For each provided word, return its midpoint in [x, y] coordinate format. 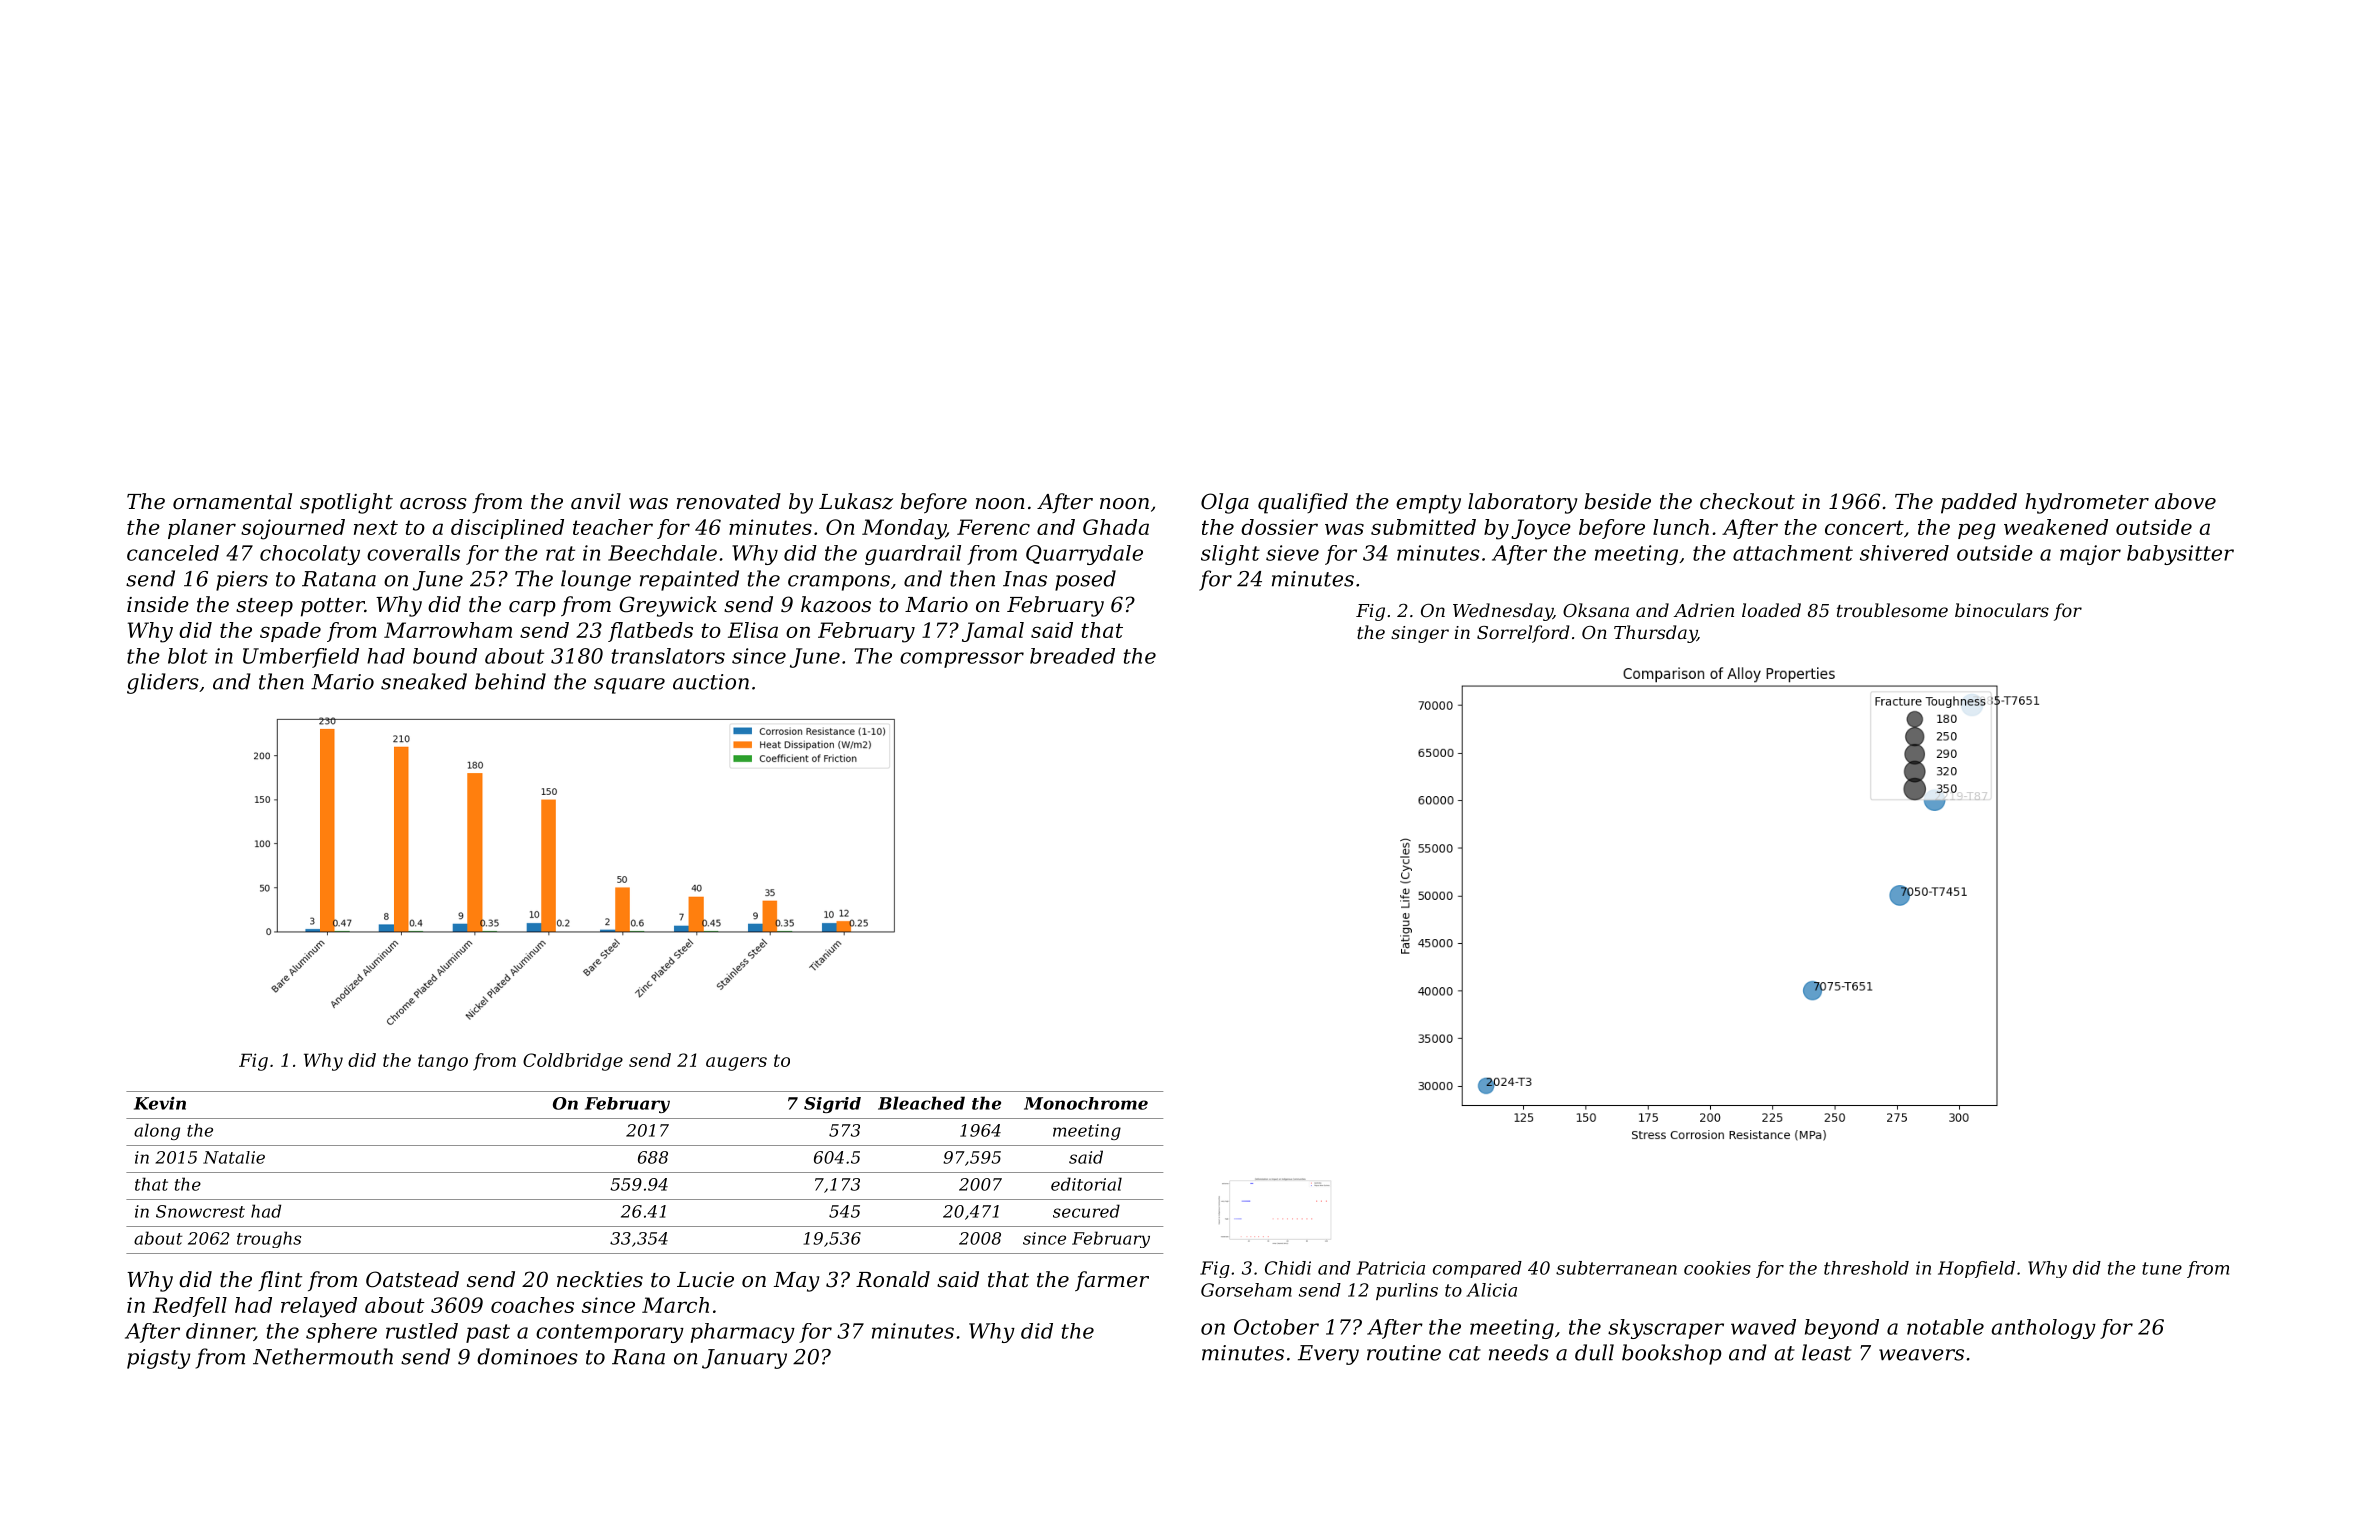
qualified [1303, 503]
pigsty [158, 1359]
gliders [163, 683]
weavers [1921, 1355]
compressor [962, 660]
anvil [596, 501]
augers [736, 1064]
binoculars [2002, 610]
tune [2162, 1268]
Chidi [1288, 1268]
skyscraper [1666, 1329]
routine [1404, 1353]
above [2185, 501]
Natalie [234, 1157]
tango [443, 1062]
